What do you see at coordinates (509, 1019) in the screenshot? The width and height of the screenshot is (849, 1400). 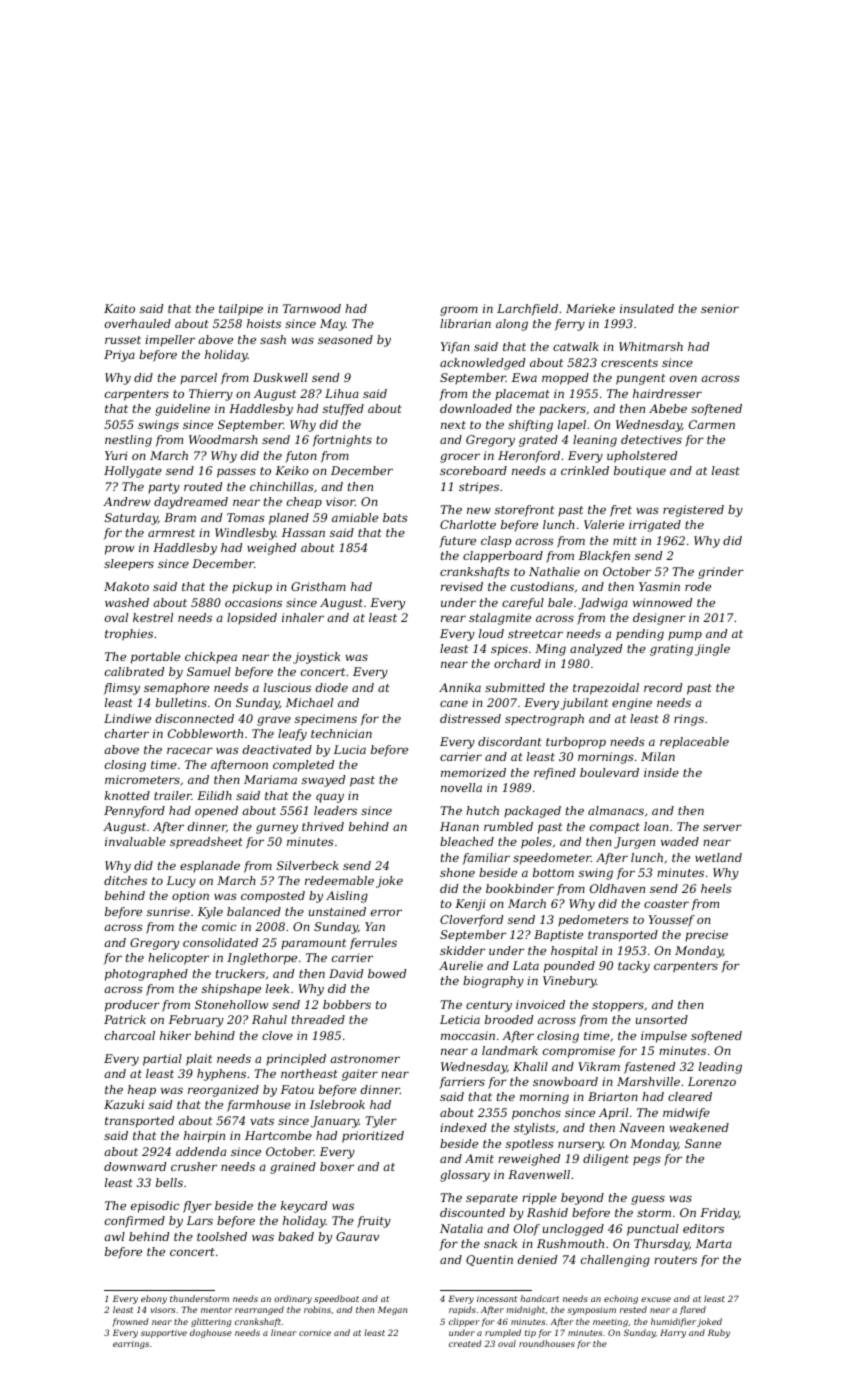 I see `brooded` at bounding box center [509, 1019].
